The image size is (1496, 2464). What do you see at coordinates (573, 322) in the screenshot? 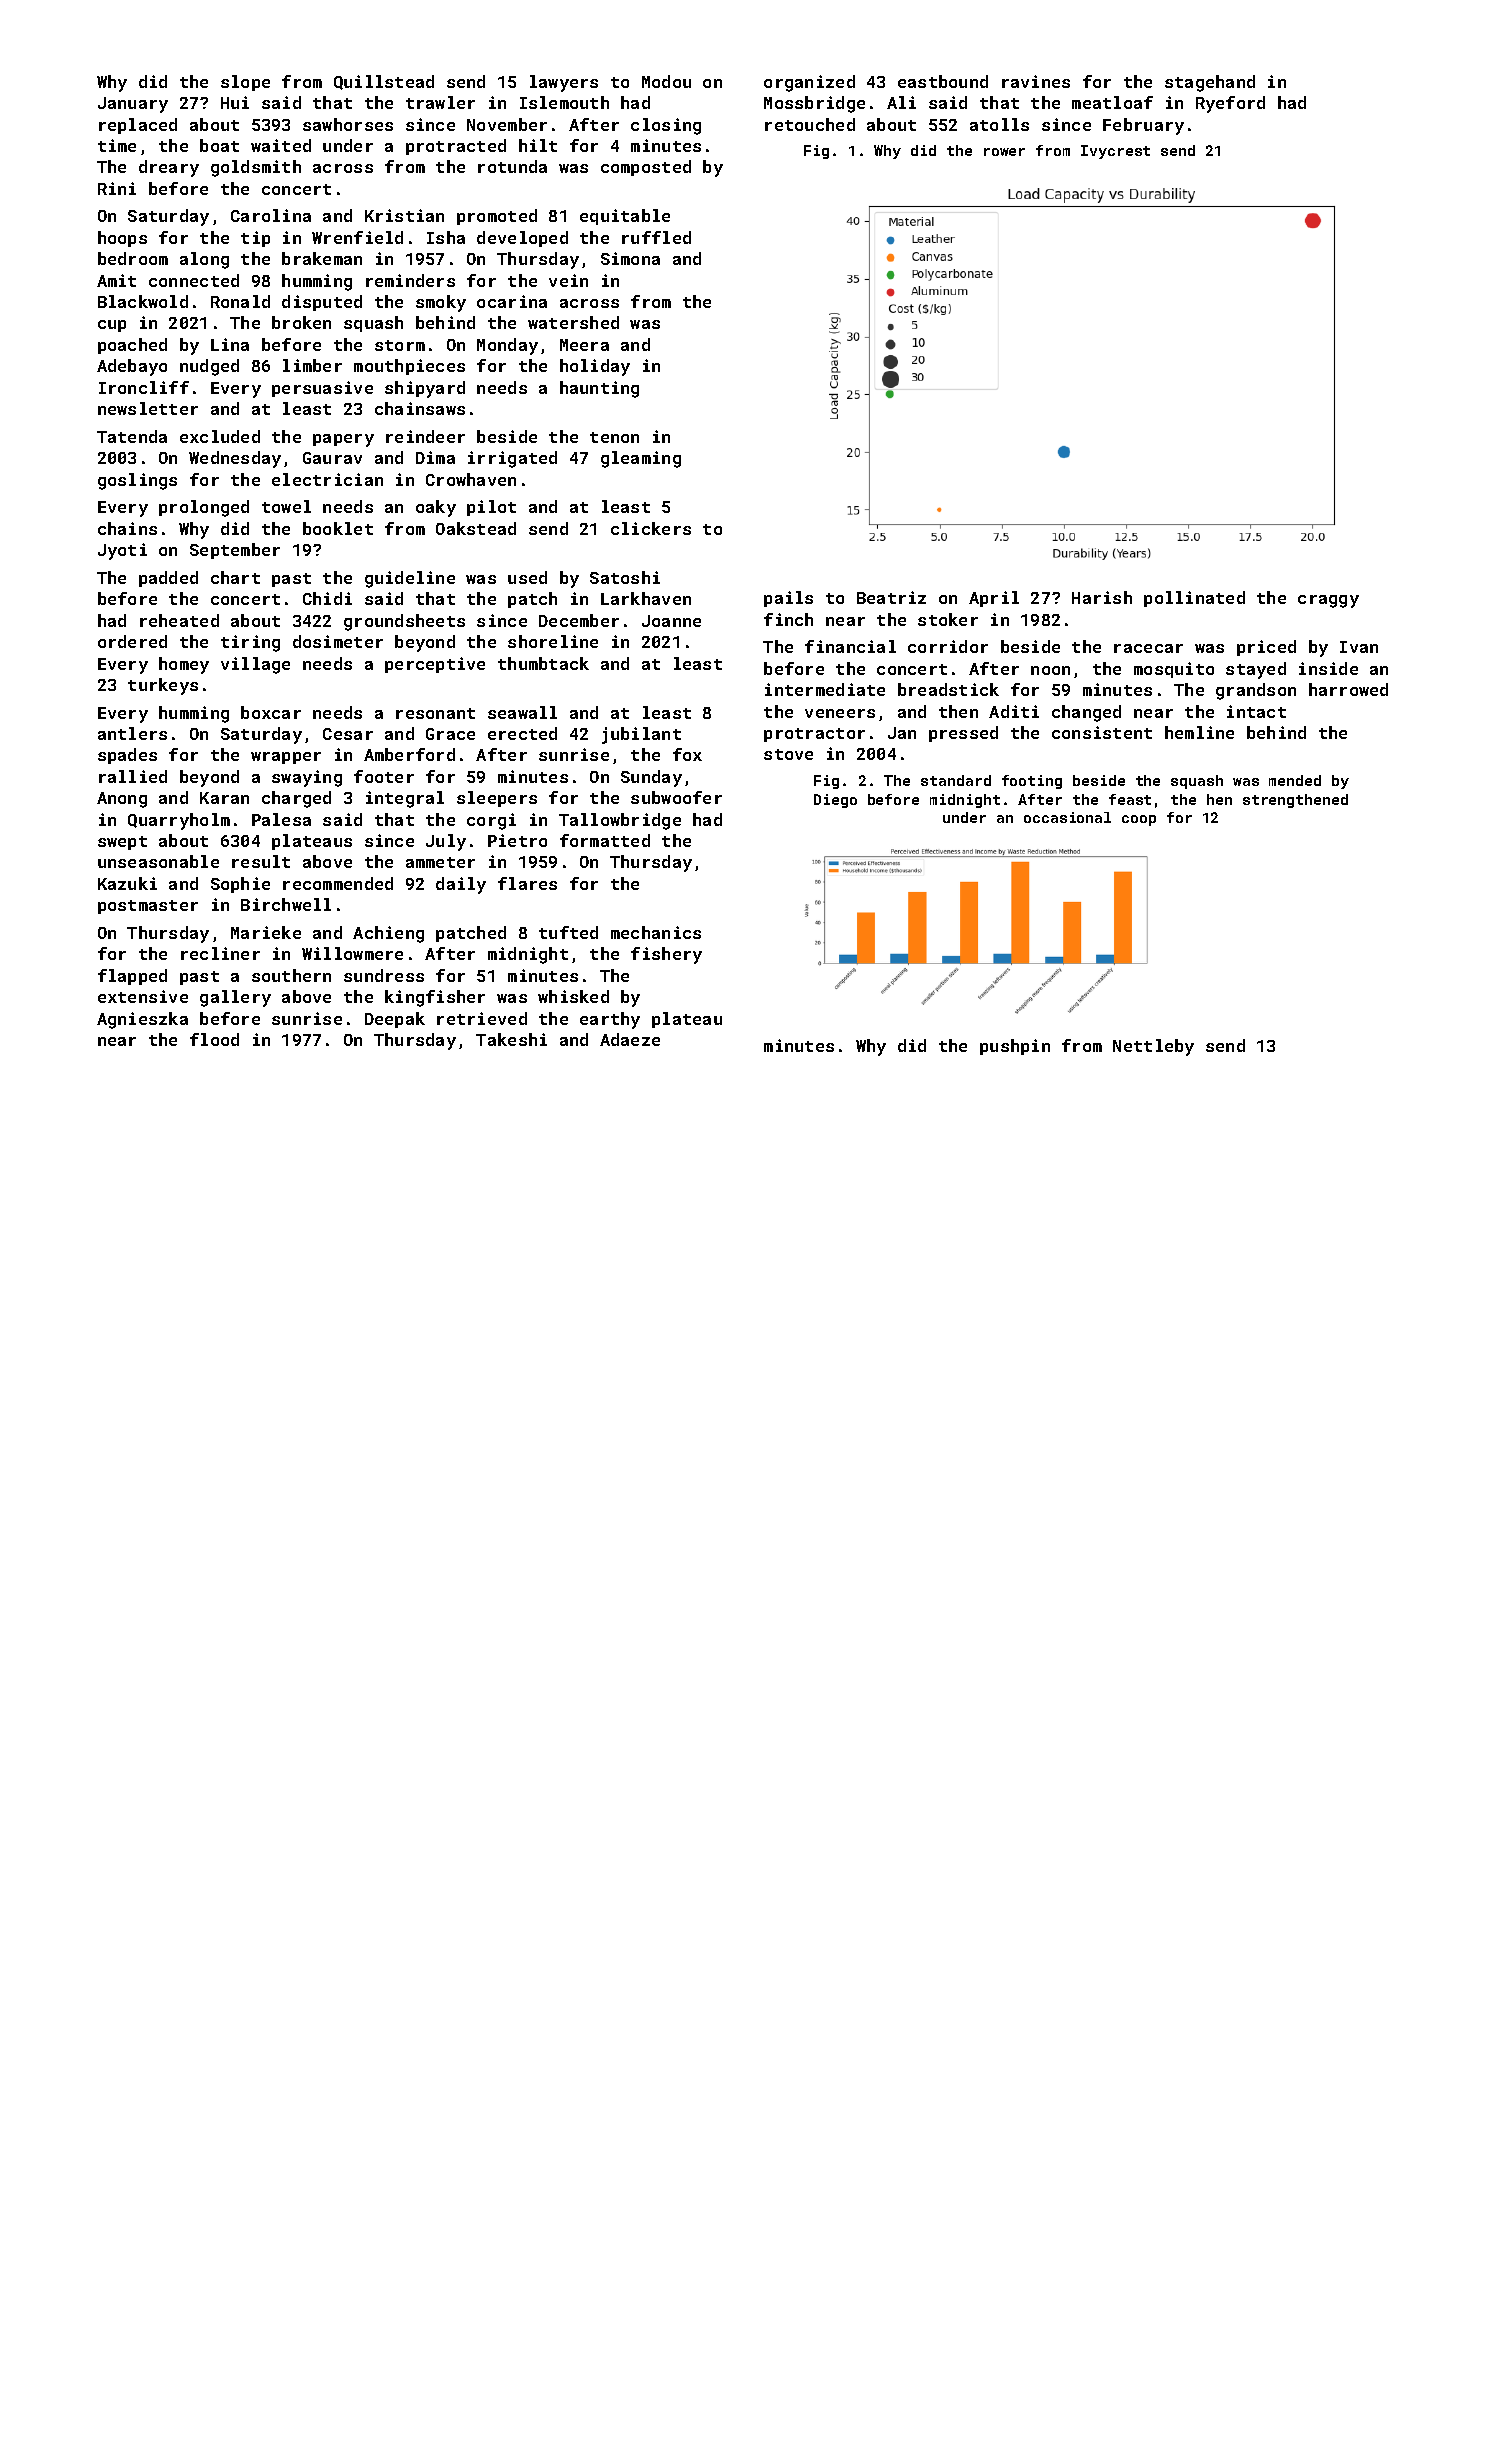
I see `watershed` at bounding box center [573, 322].
